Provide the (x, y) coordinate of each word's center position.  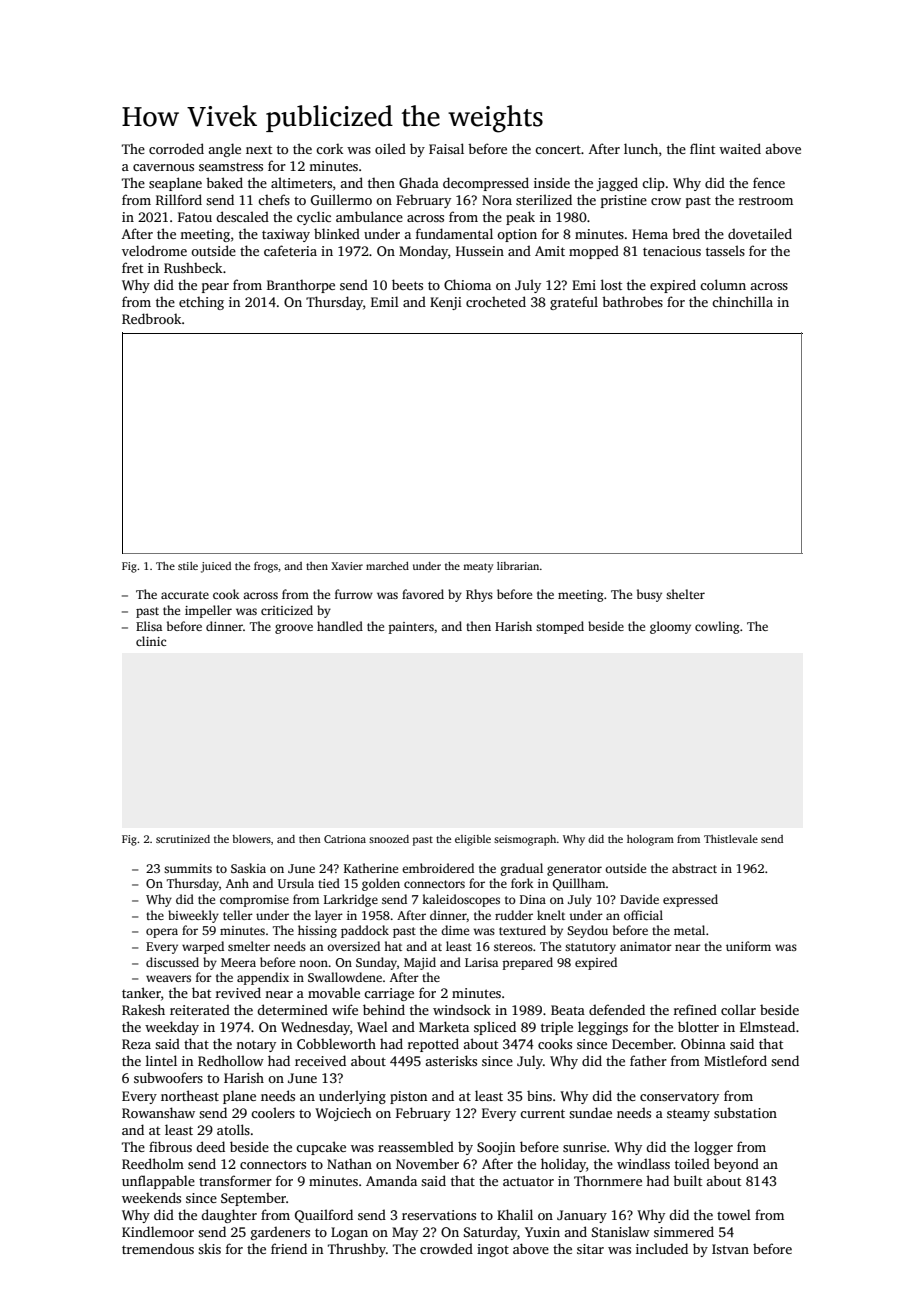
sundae (590, 1112)
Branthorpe (301, 286)
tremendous (158, 1248)
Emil (385, 301)
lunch (641, 148)
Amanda (391, 1180)
